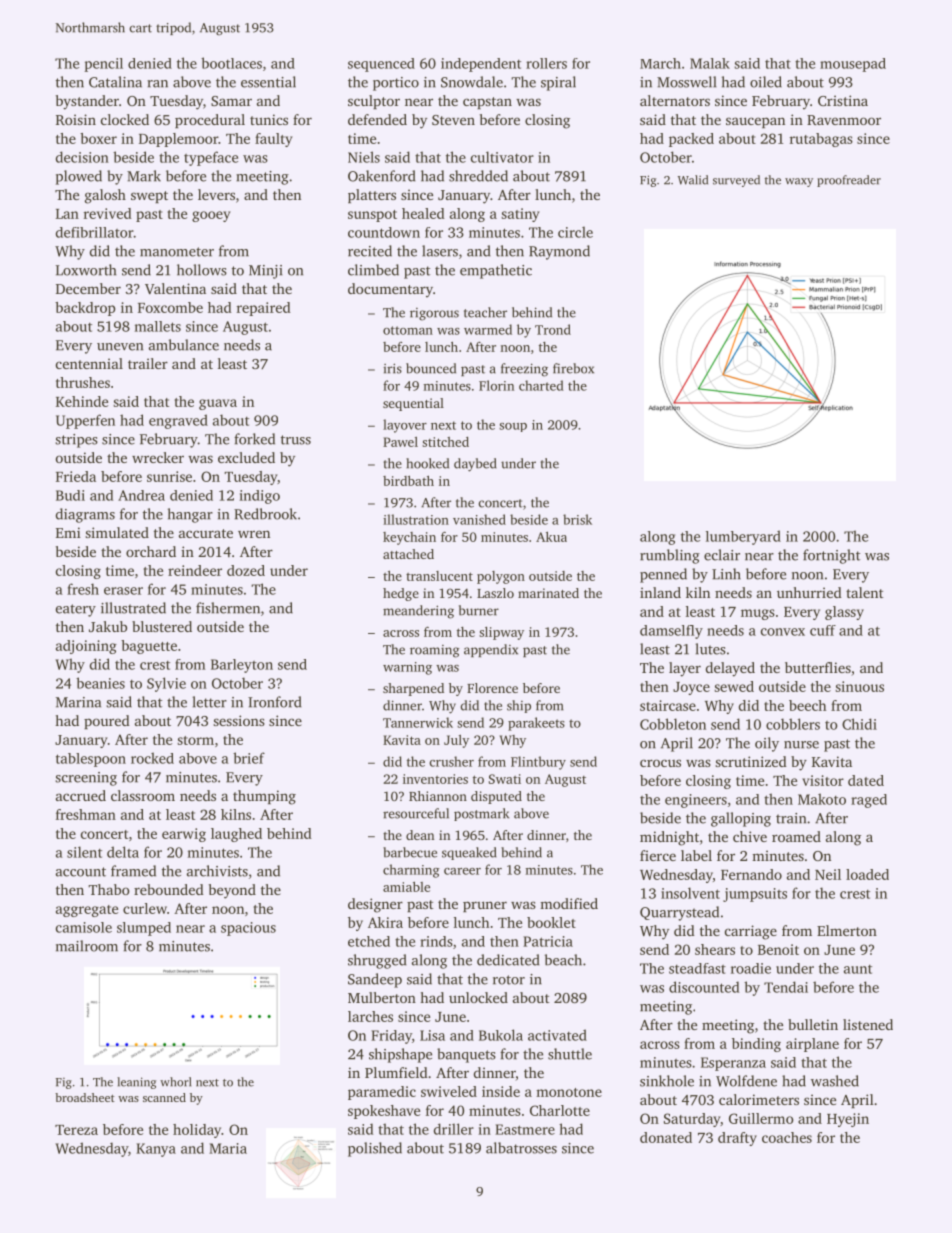 This page has height=1233, width=952. What do you see at coordinates (170, 307) in the page?
I see `Foxcombe` at bounding box center [170, 307].
